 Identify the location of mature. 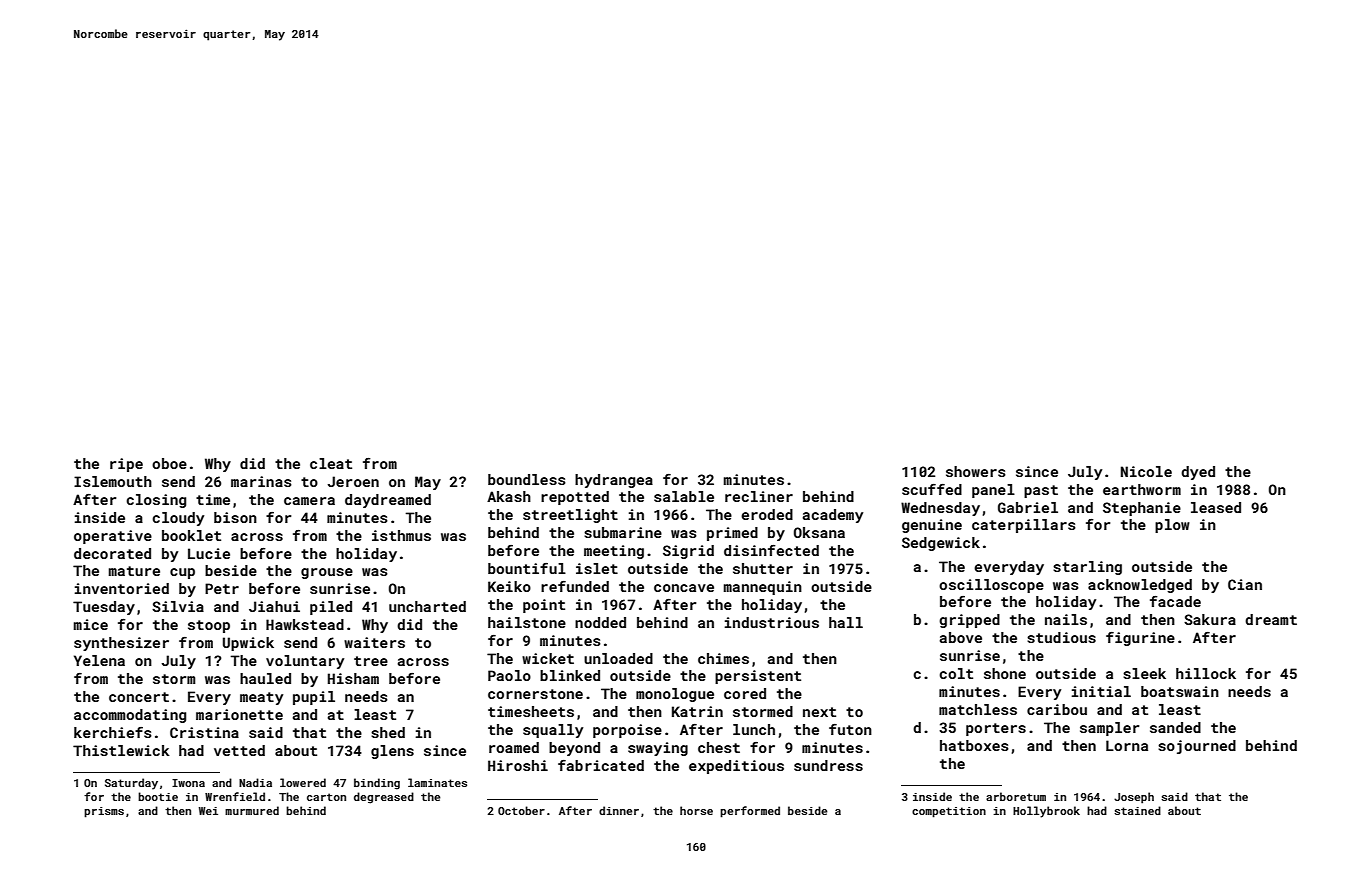
(134, 571).
